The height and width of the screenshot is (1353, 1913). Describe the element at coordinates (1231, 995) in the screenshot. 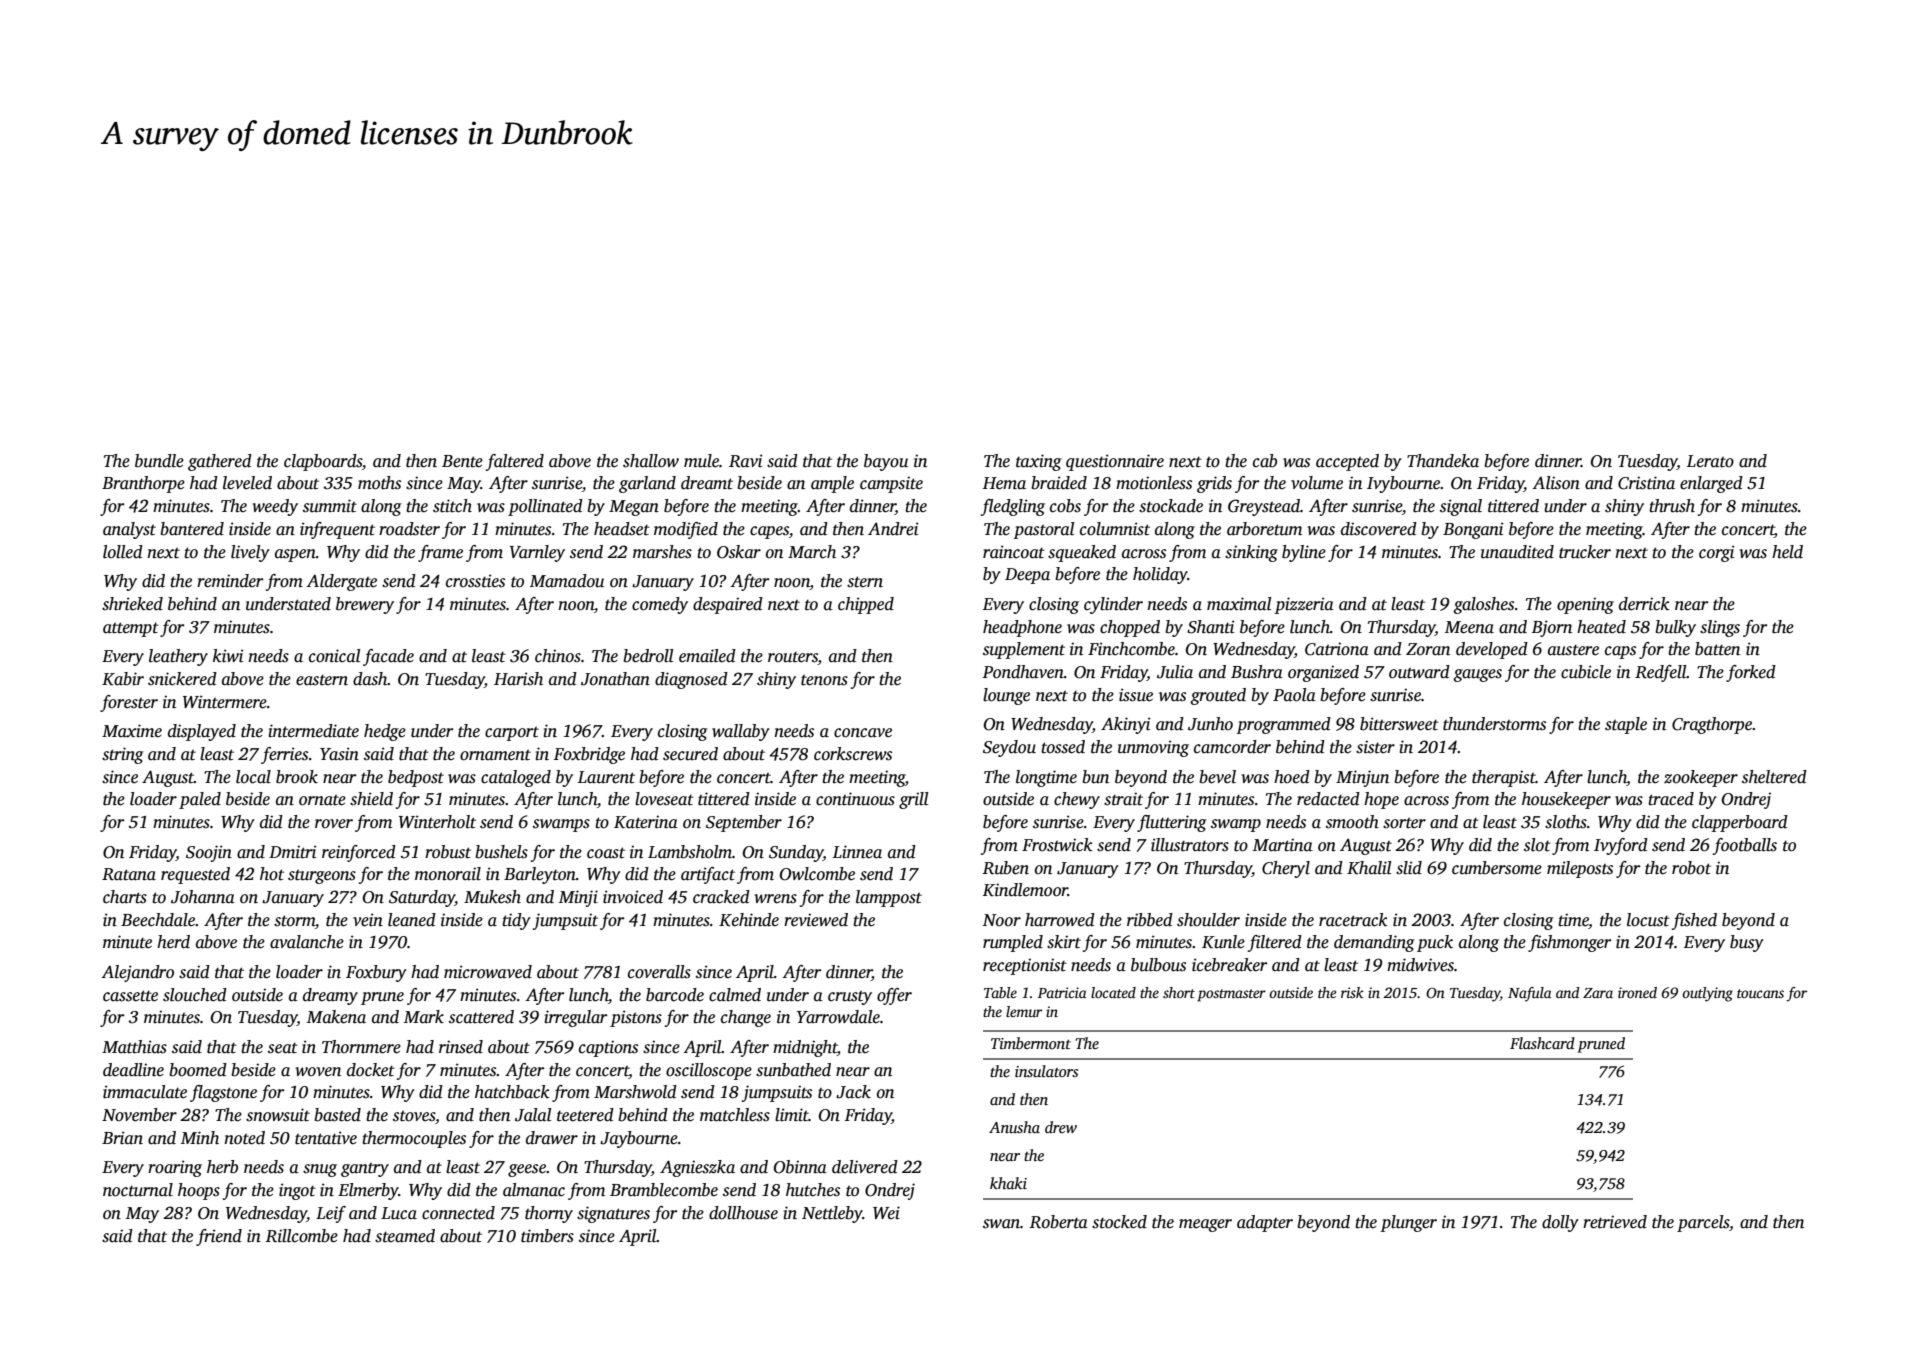

I see `postmaster` at that location.
